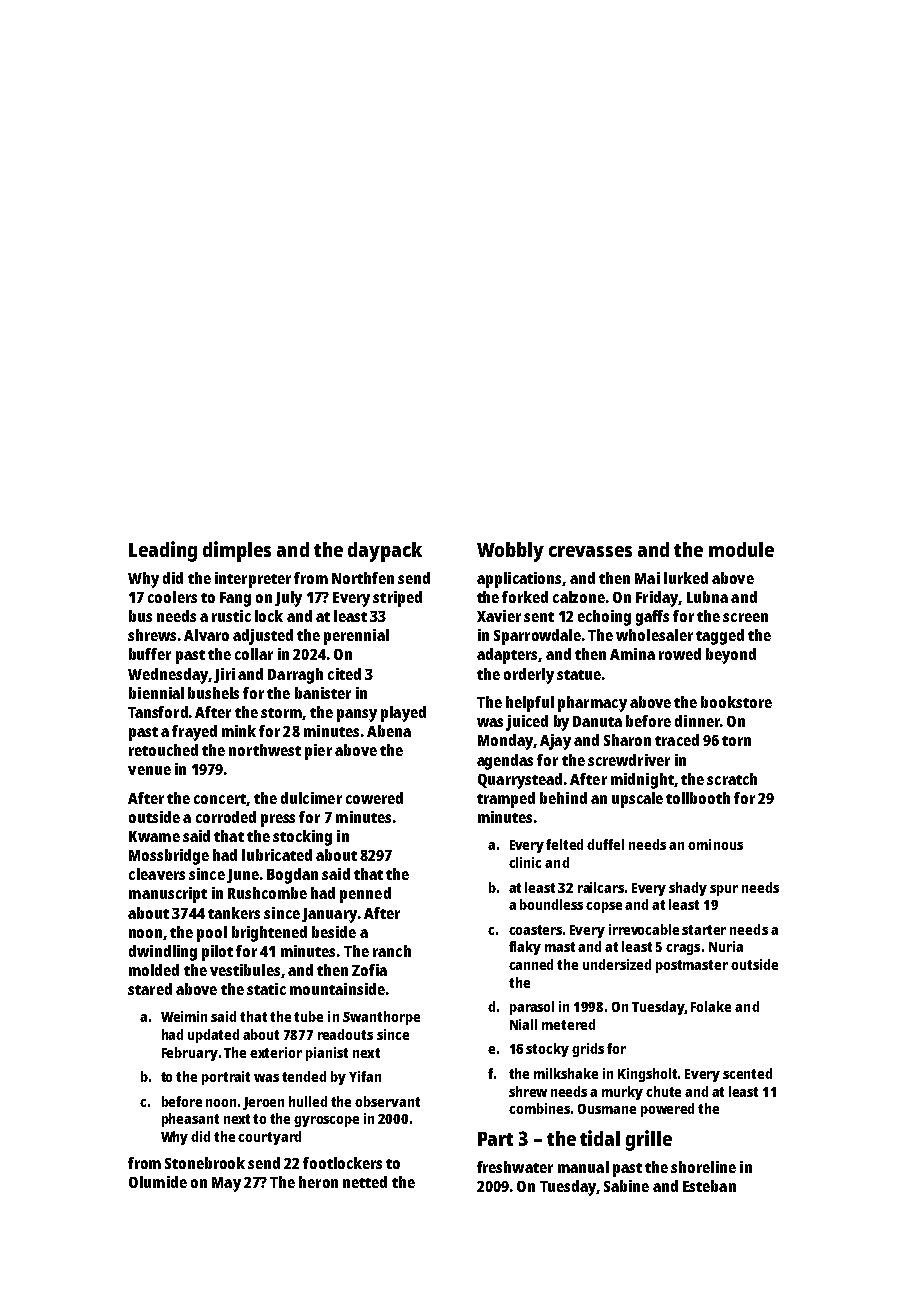 The height and width of the screenshot is (1316, 908). I want to click on coolers, so click(172, 597).
